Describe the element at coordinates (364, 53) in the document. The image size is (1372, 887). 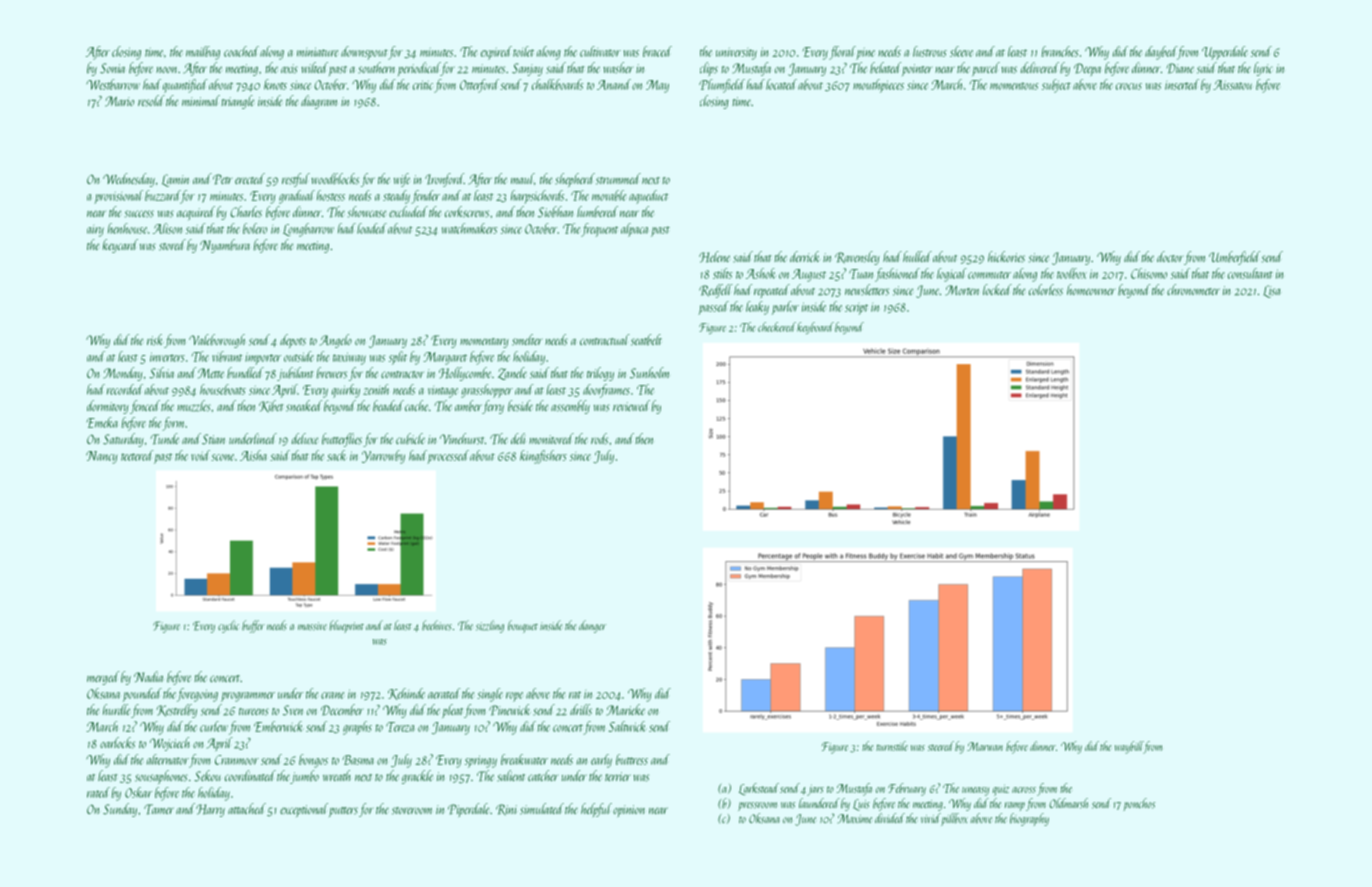
I see `downspout` at that location.
